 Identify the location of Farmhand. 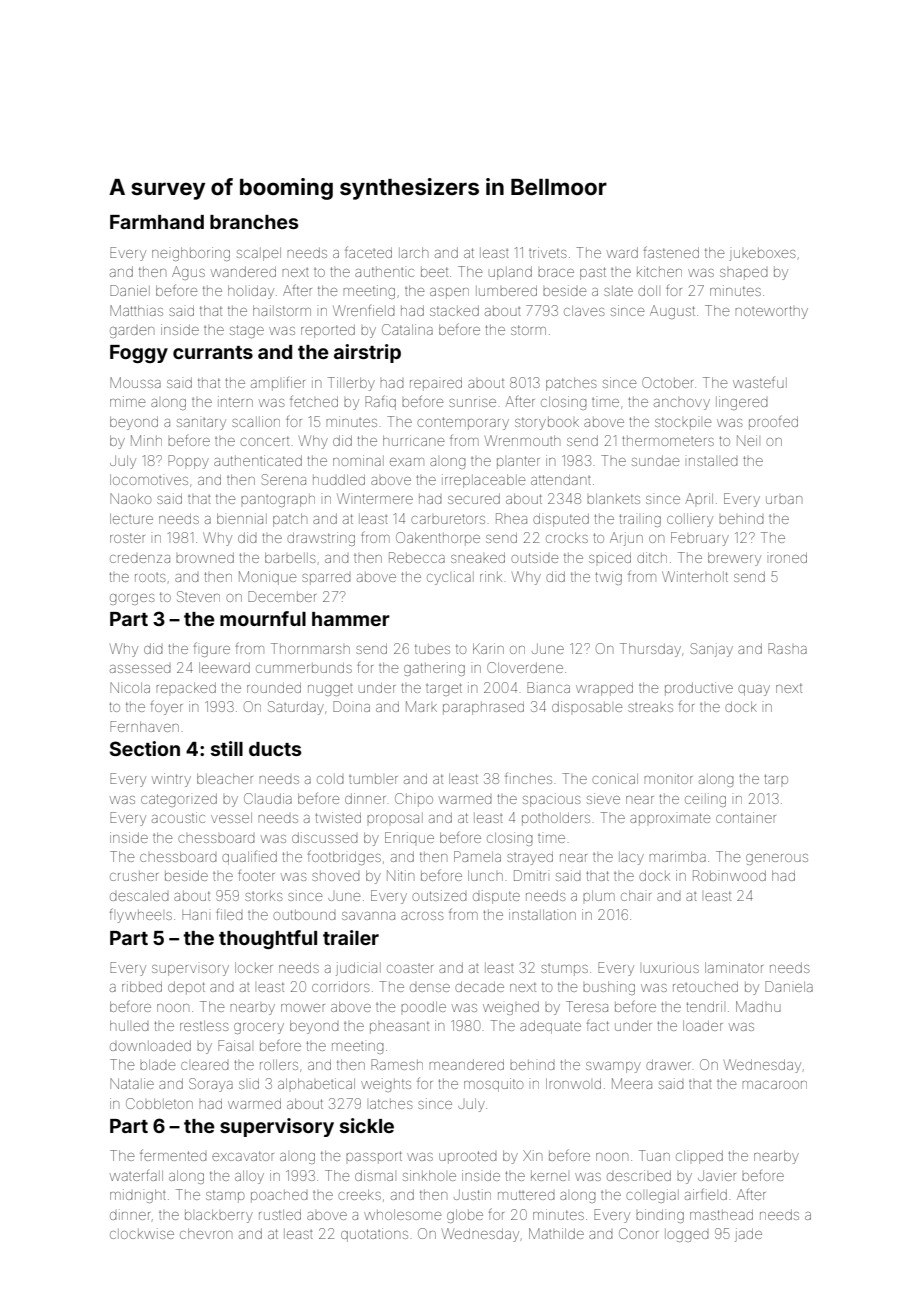
(157, 222).
